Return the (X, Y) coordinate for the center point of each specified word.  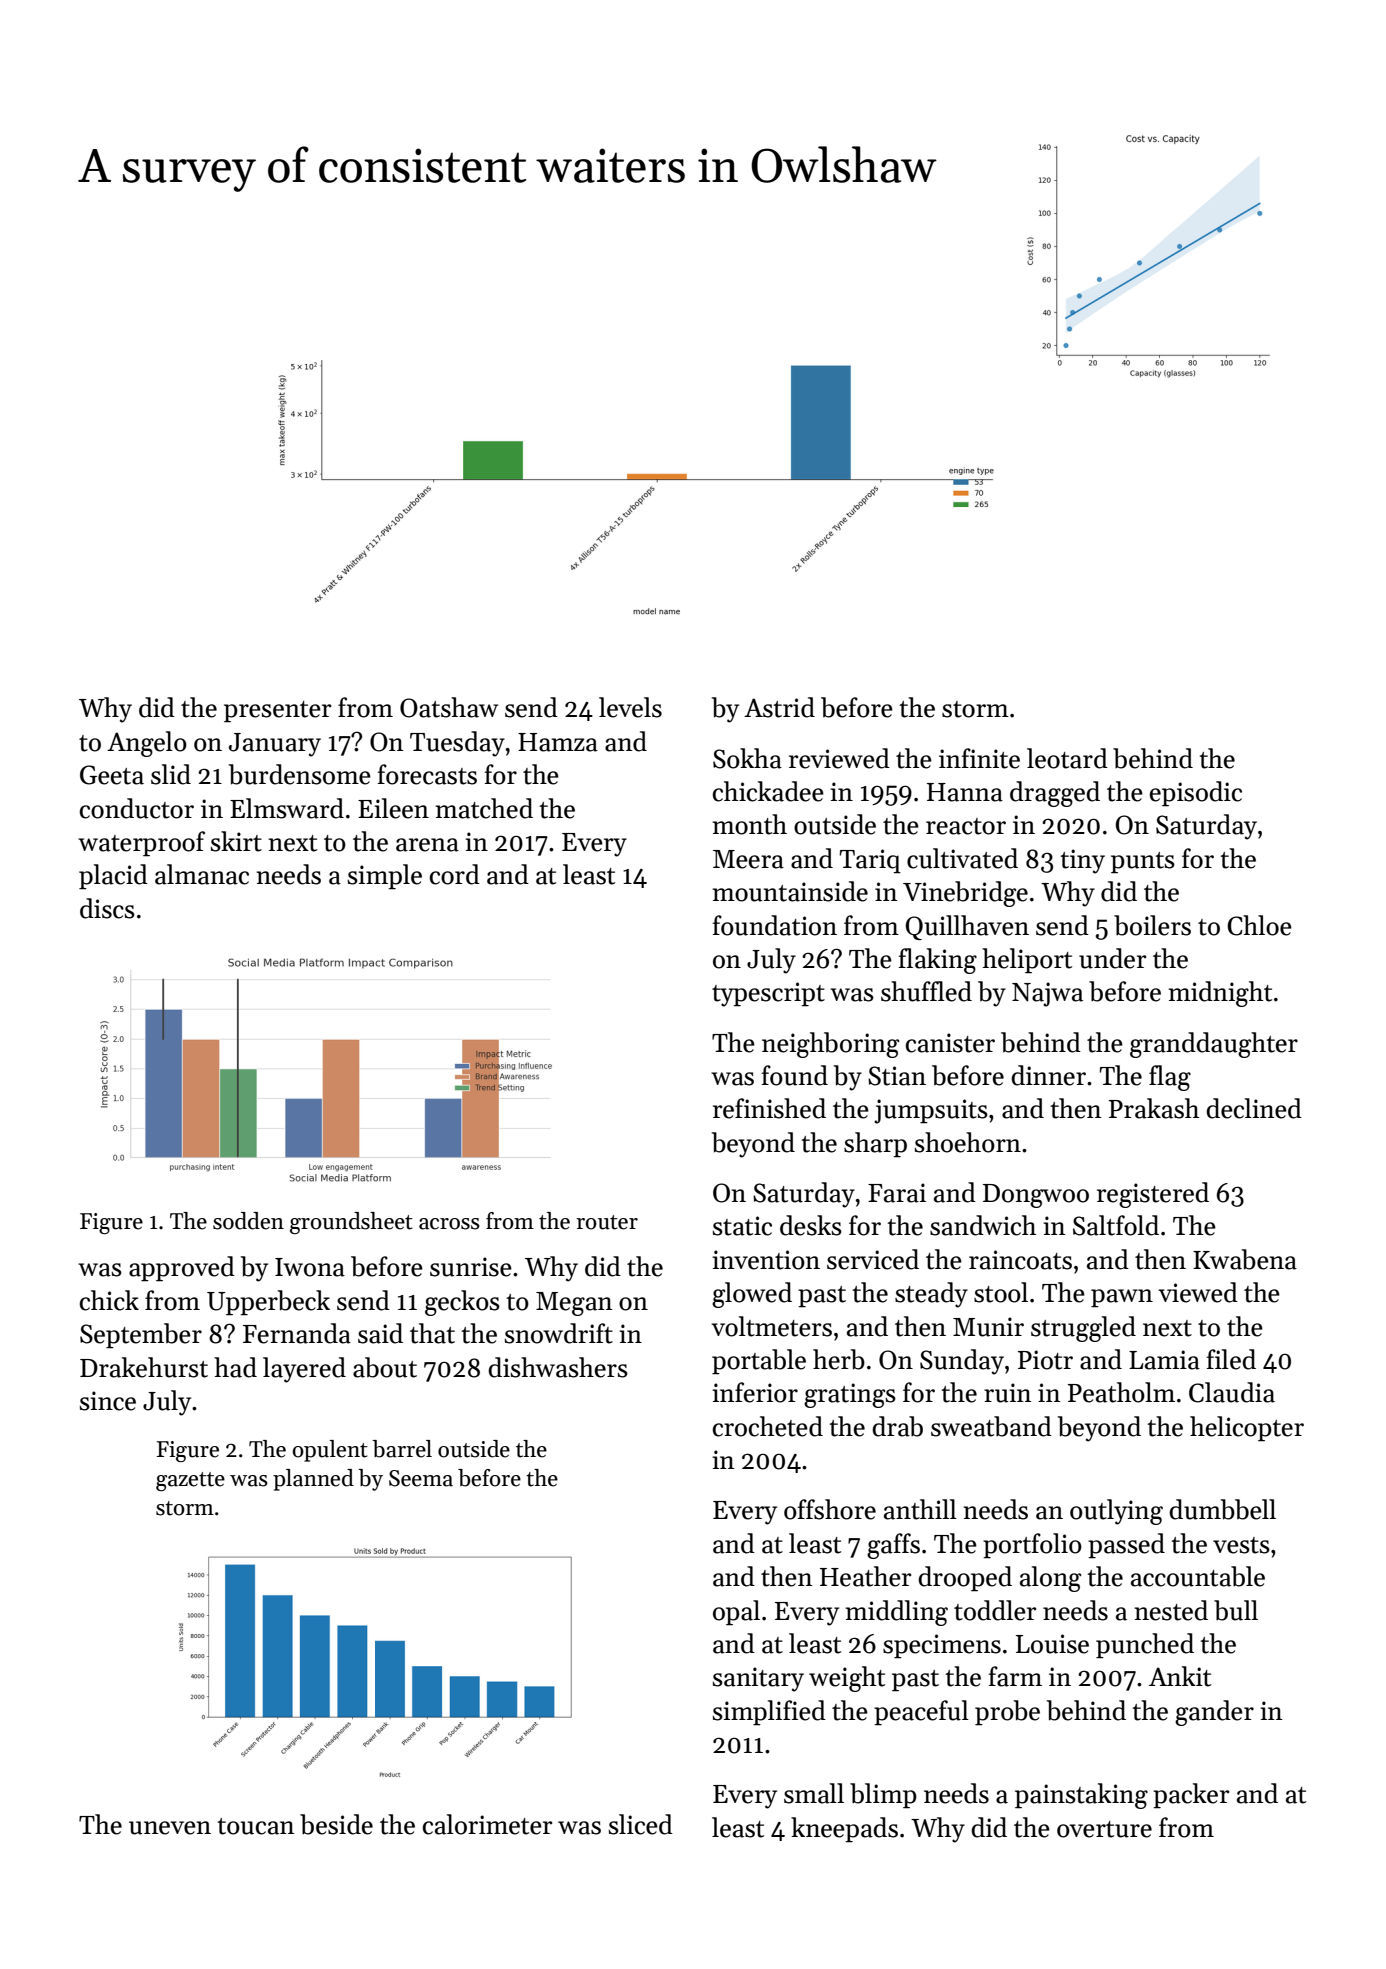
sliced (641, 1824)
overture (1104, 1829)
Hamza (558, 742)
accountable (1198, 1576)
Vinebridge (965, 894)
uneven (170, 1828)
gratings (850, 1395)
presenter (277, 712)
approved (182, 1269)
